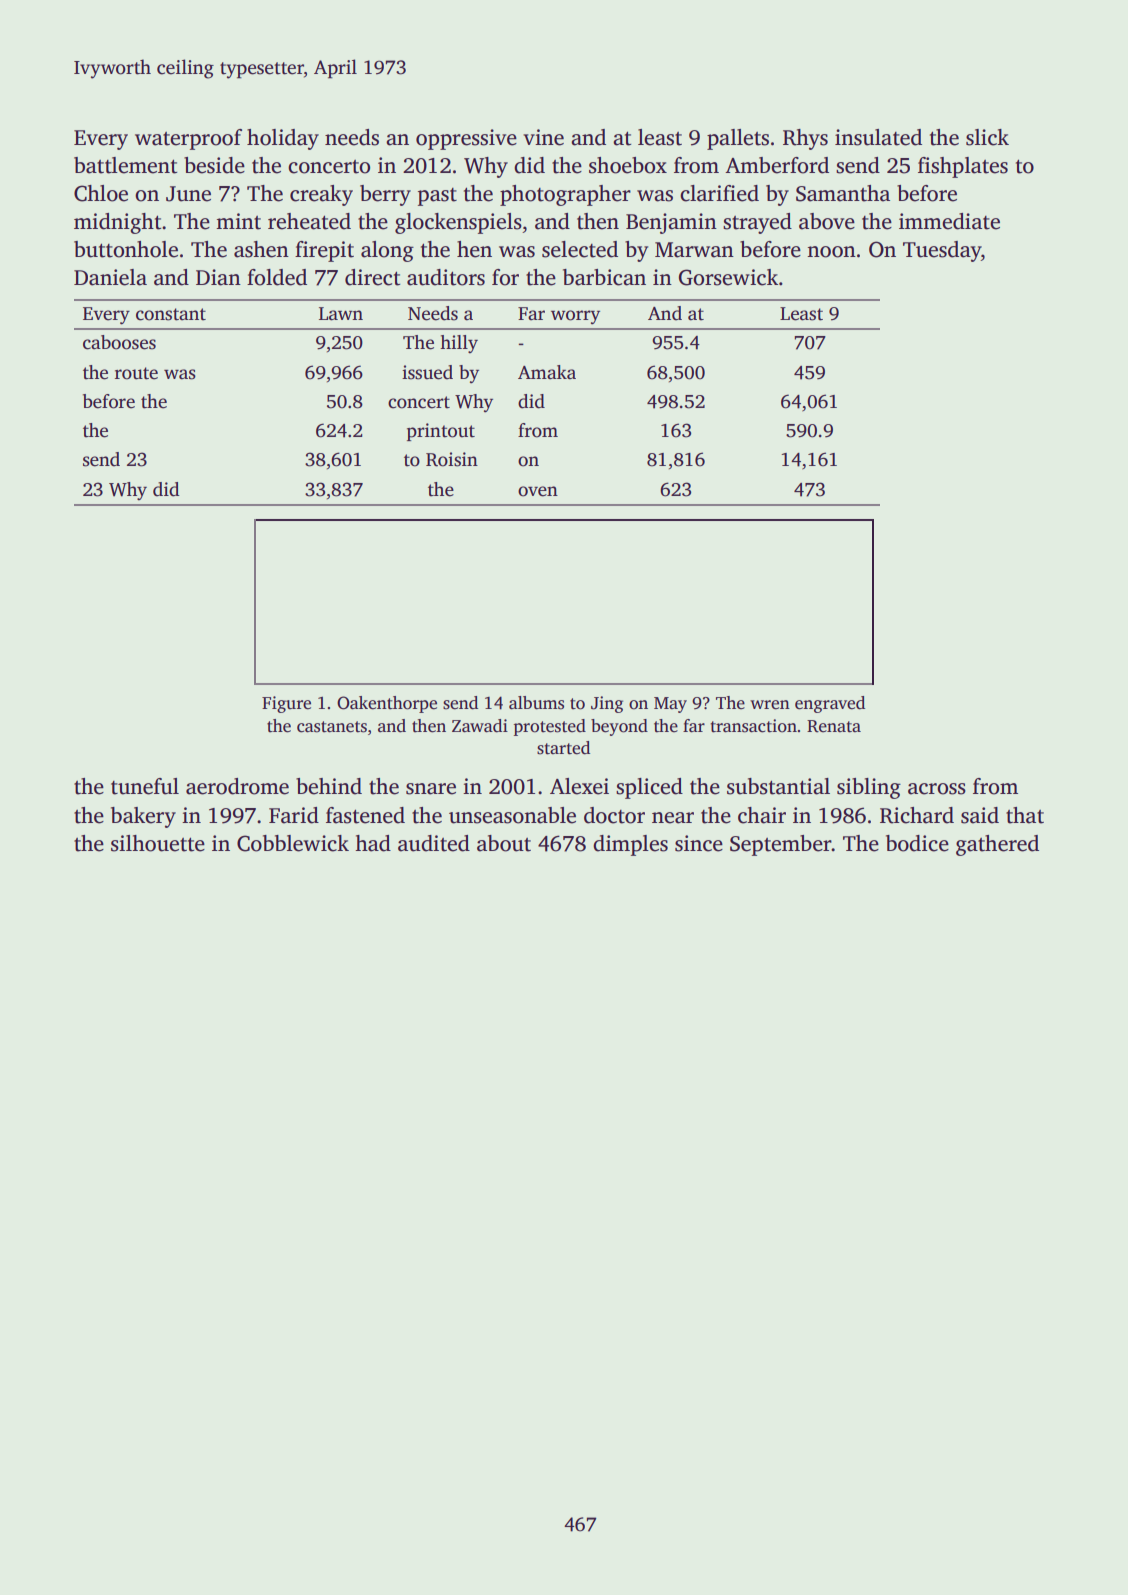 This document has height=1595, width=1128. I want to click on holiday, so click(283, 139).
